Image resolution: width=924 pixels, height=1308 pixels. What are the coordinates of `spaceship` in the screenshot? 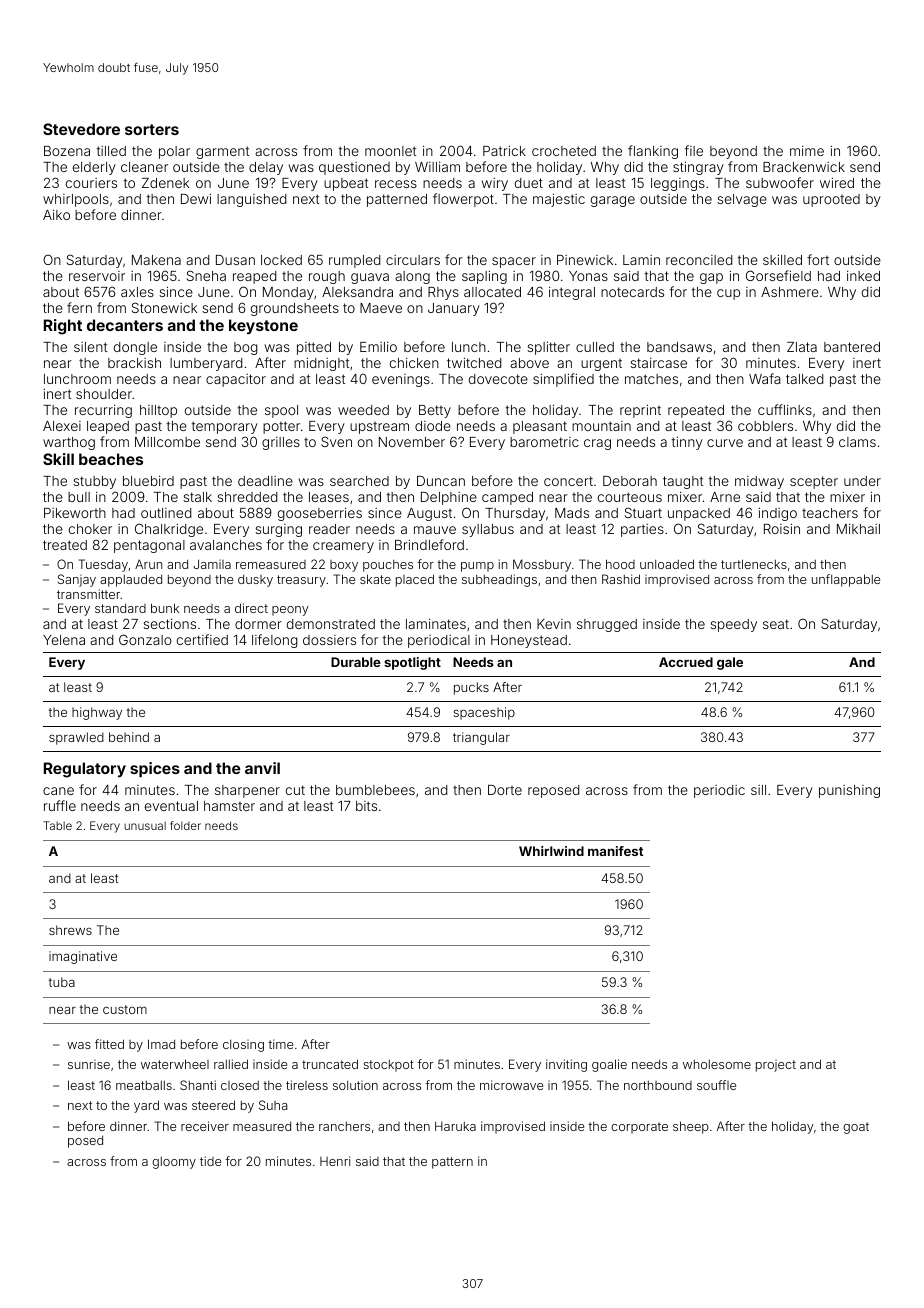 It's located at (484, 713).
